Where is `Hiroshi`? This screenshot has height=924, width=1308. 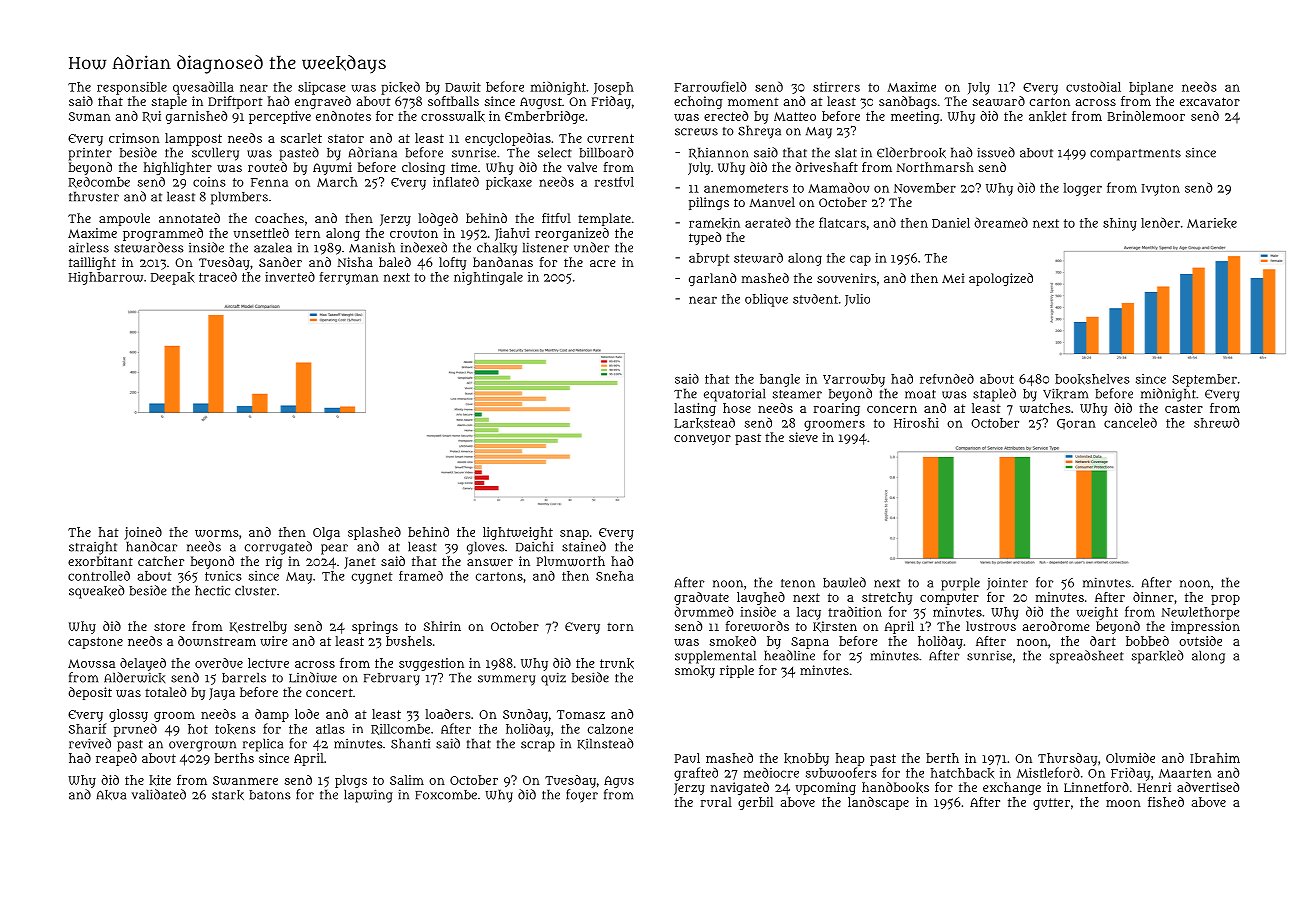
Hiroshi is located at coordinates (916, 423).
